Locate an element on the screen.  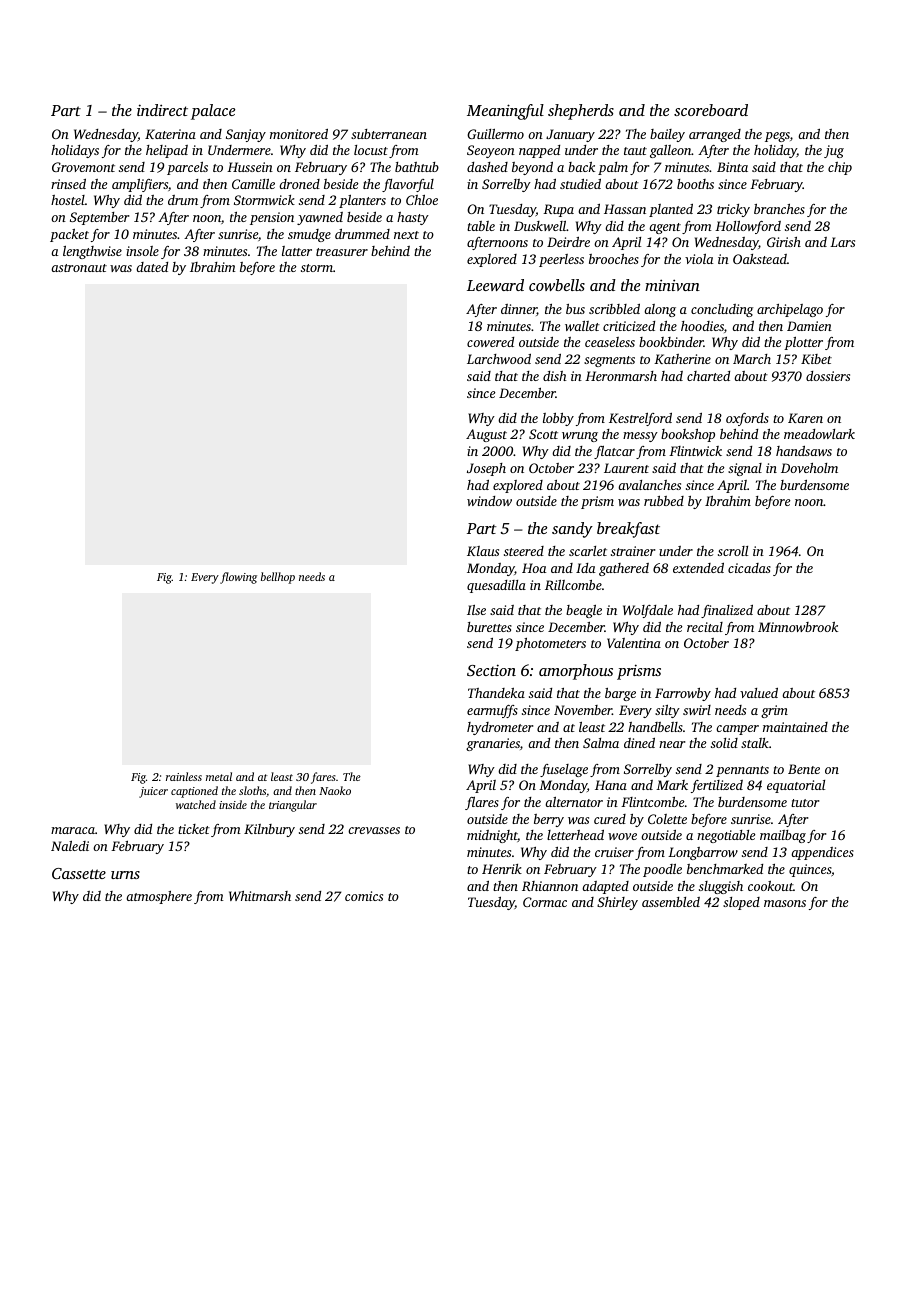
Grovemont is located at coordinates (83, 167).
